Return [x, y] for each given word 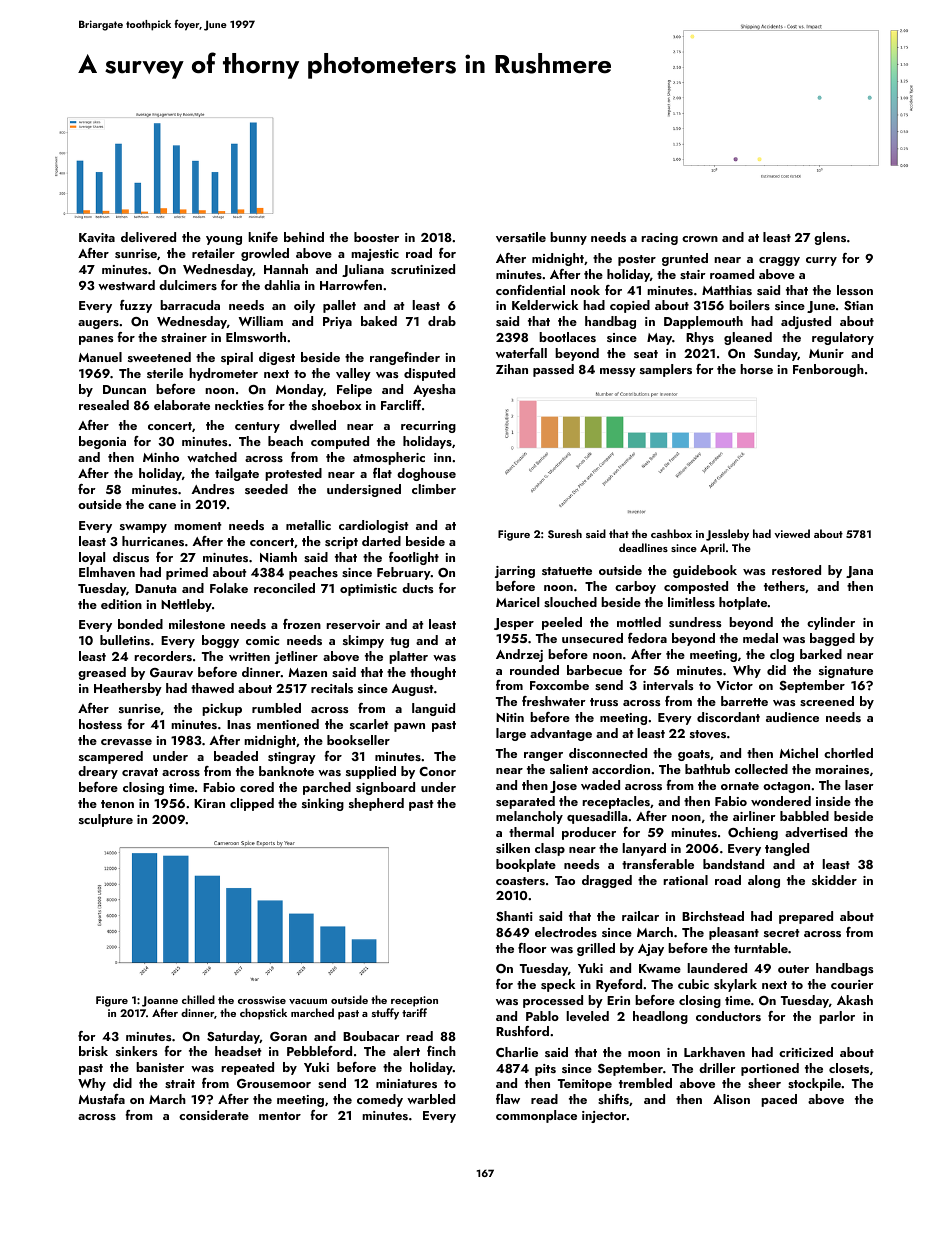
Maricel [517, 602]
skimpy [363, 641]
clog [782, 655]
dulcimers [188, 285]
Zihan [512, 369]
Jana [859, 572]
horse [756, 369]
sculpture [106, 820]
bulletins [125, 640]
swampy [143, 528]
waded [600, 785]
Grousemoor [274, 1084]
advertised [816, 832]
